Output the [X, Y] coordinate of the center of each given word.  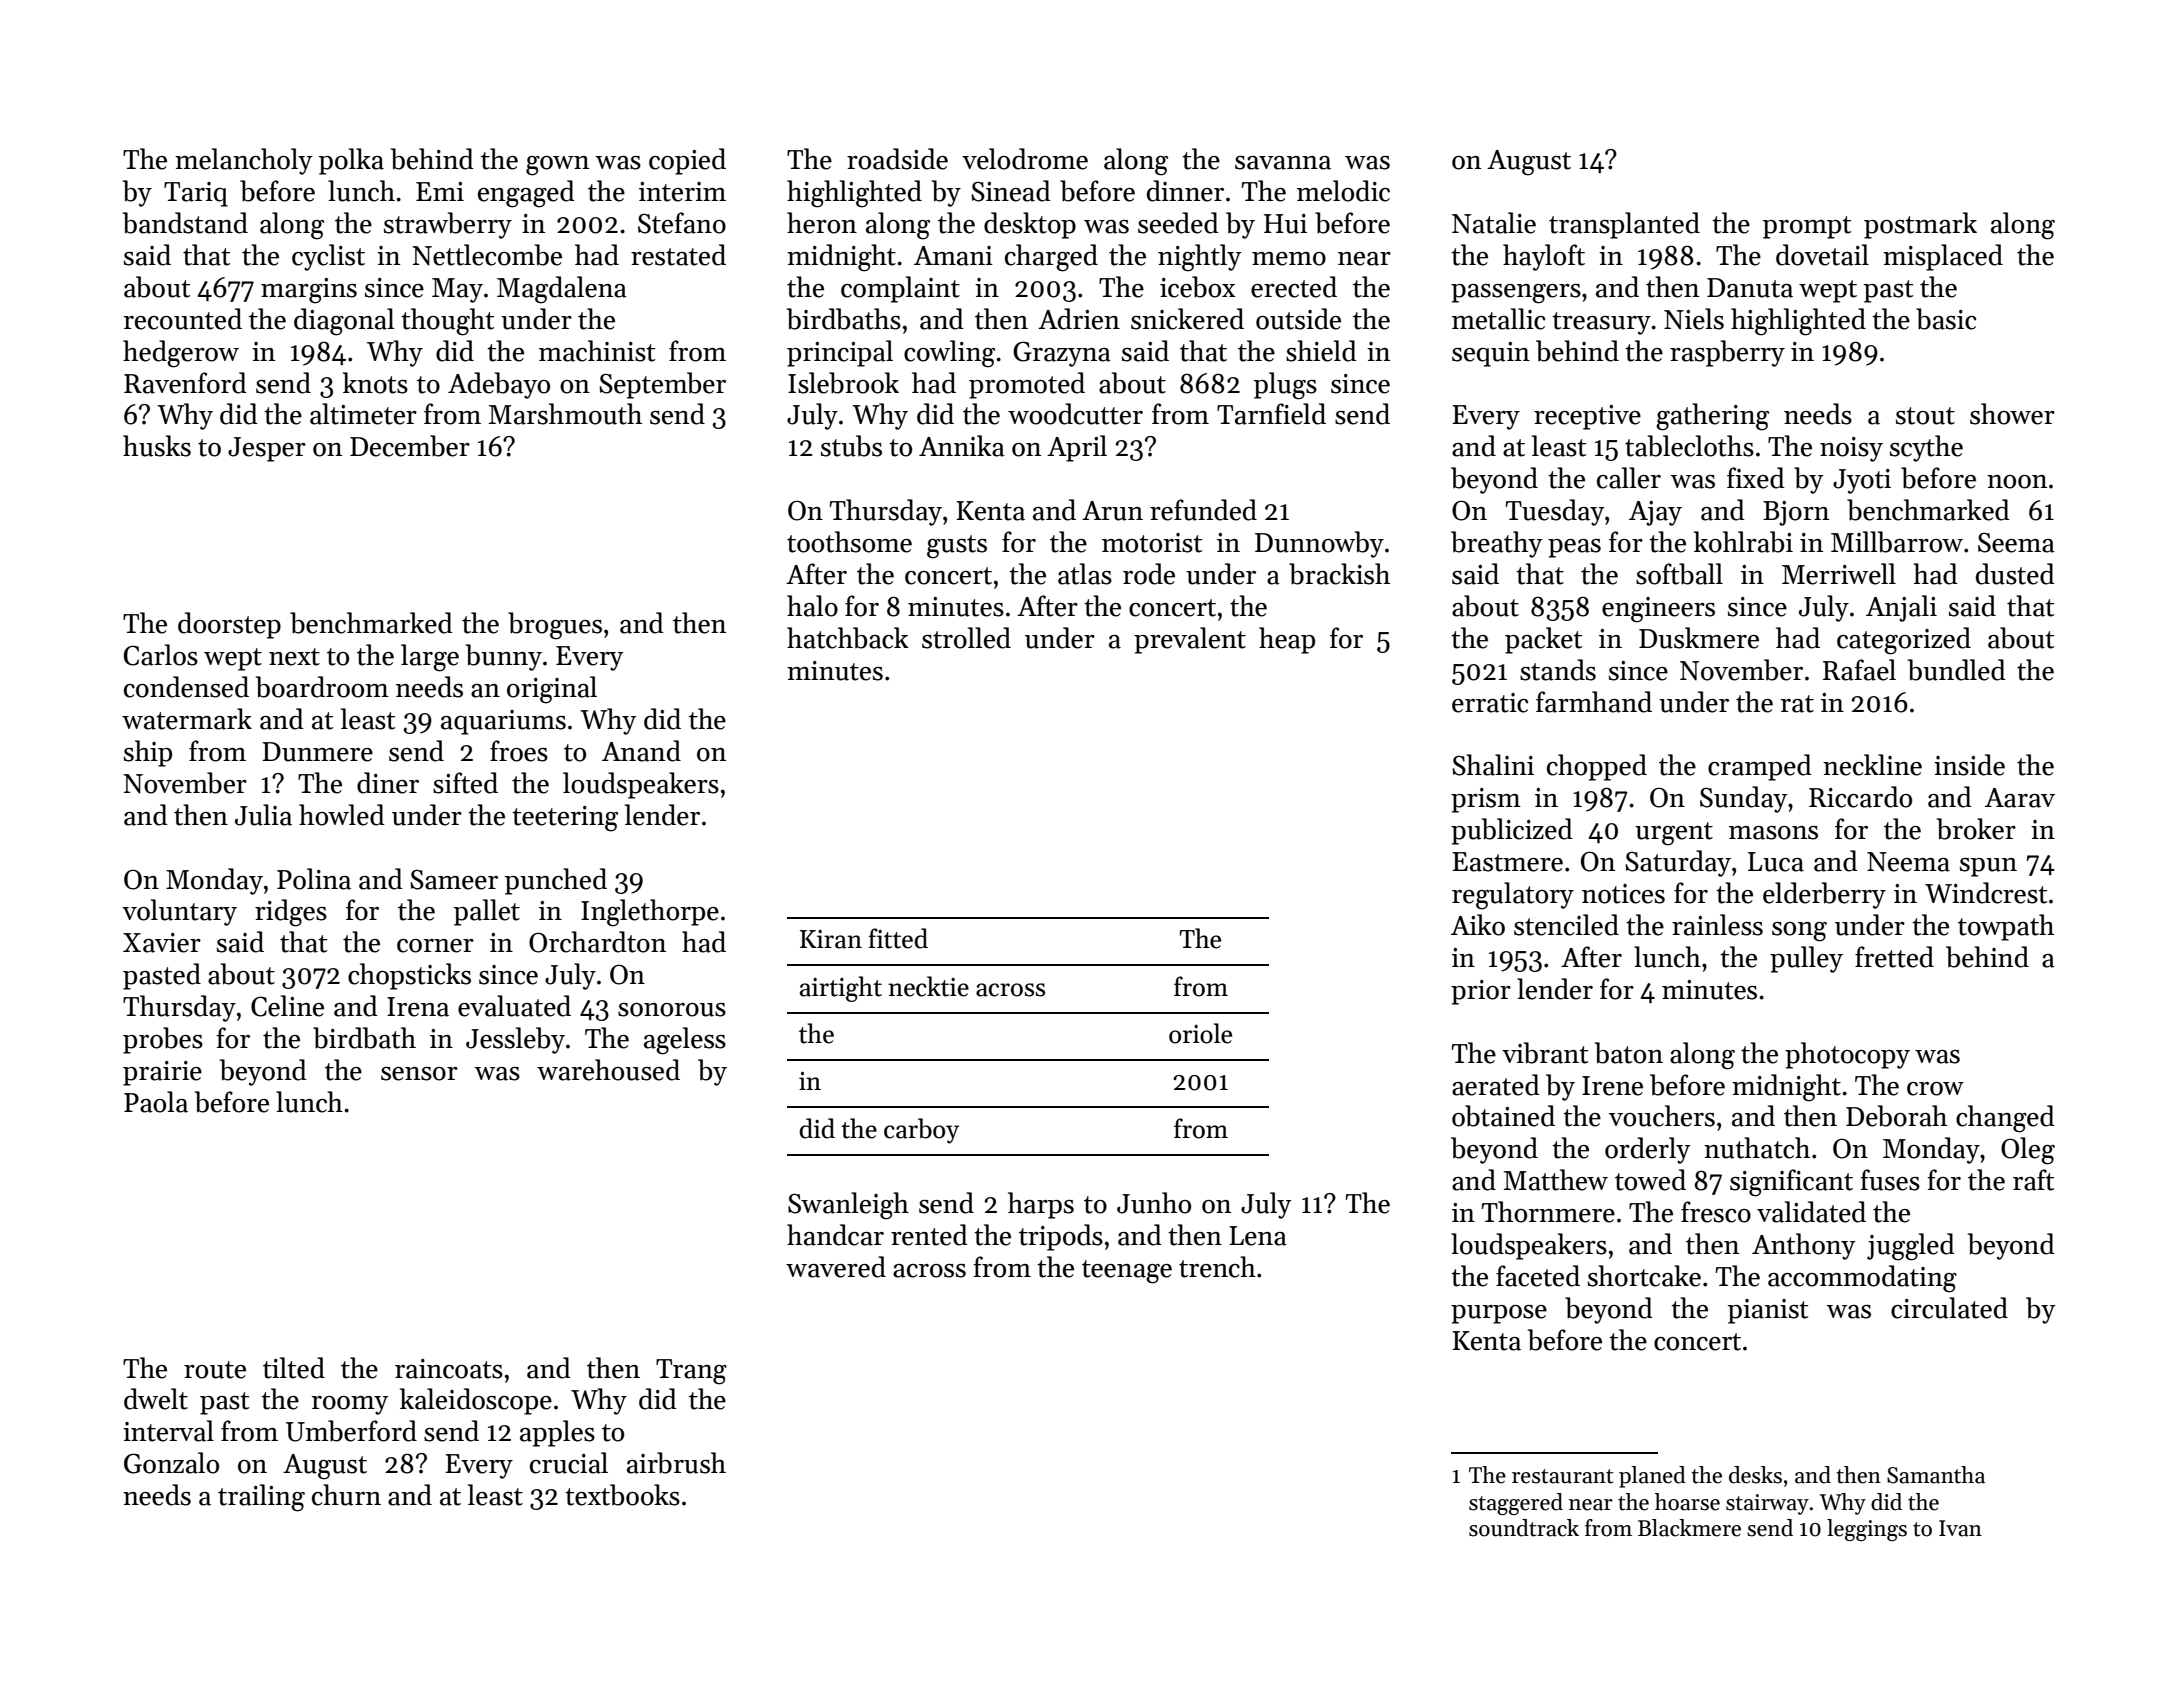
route [215, 1370]
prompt [1807, 227]
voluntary [179, 912]
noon [2017, 482]
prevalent [1190, 640]
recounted [183, 319]
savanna [1283, 163]
